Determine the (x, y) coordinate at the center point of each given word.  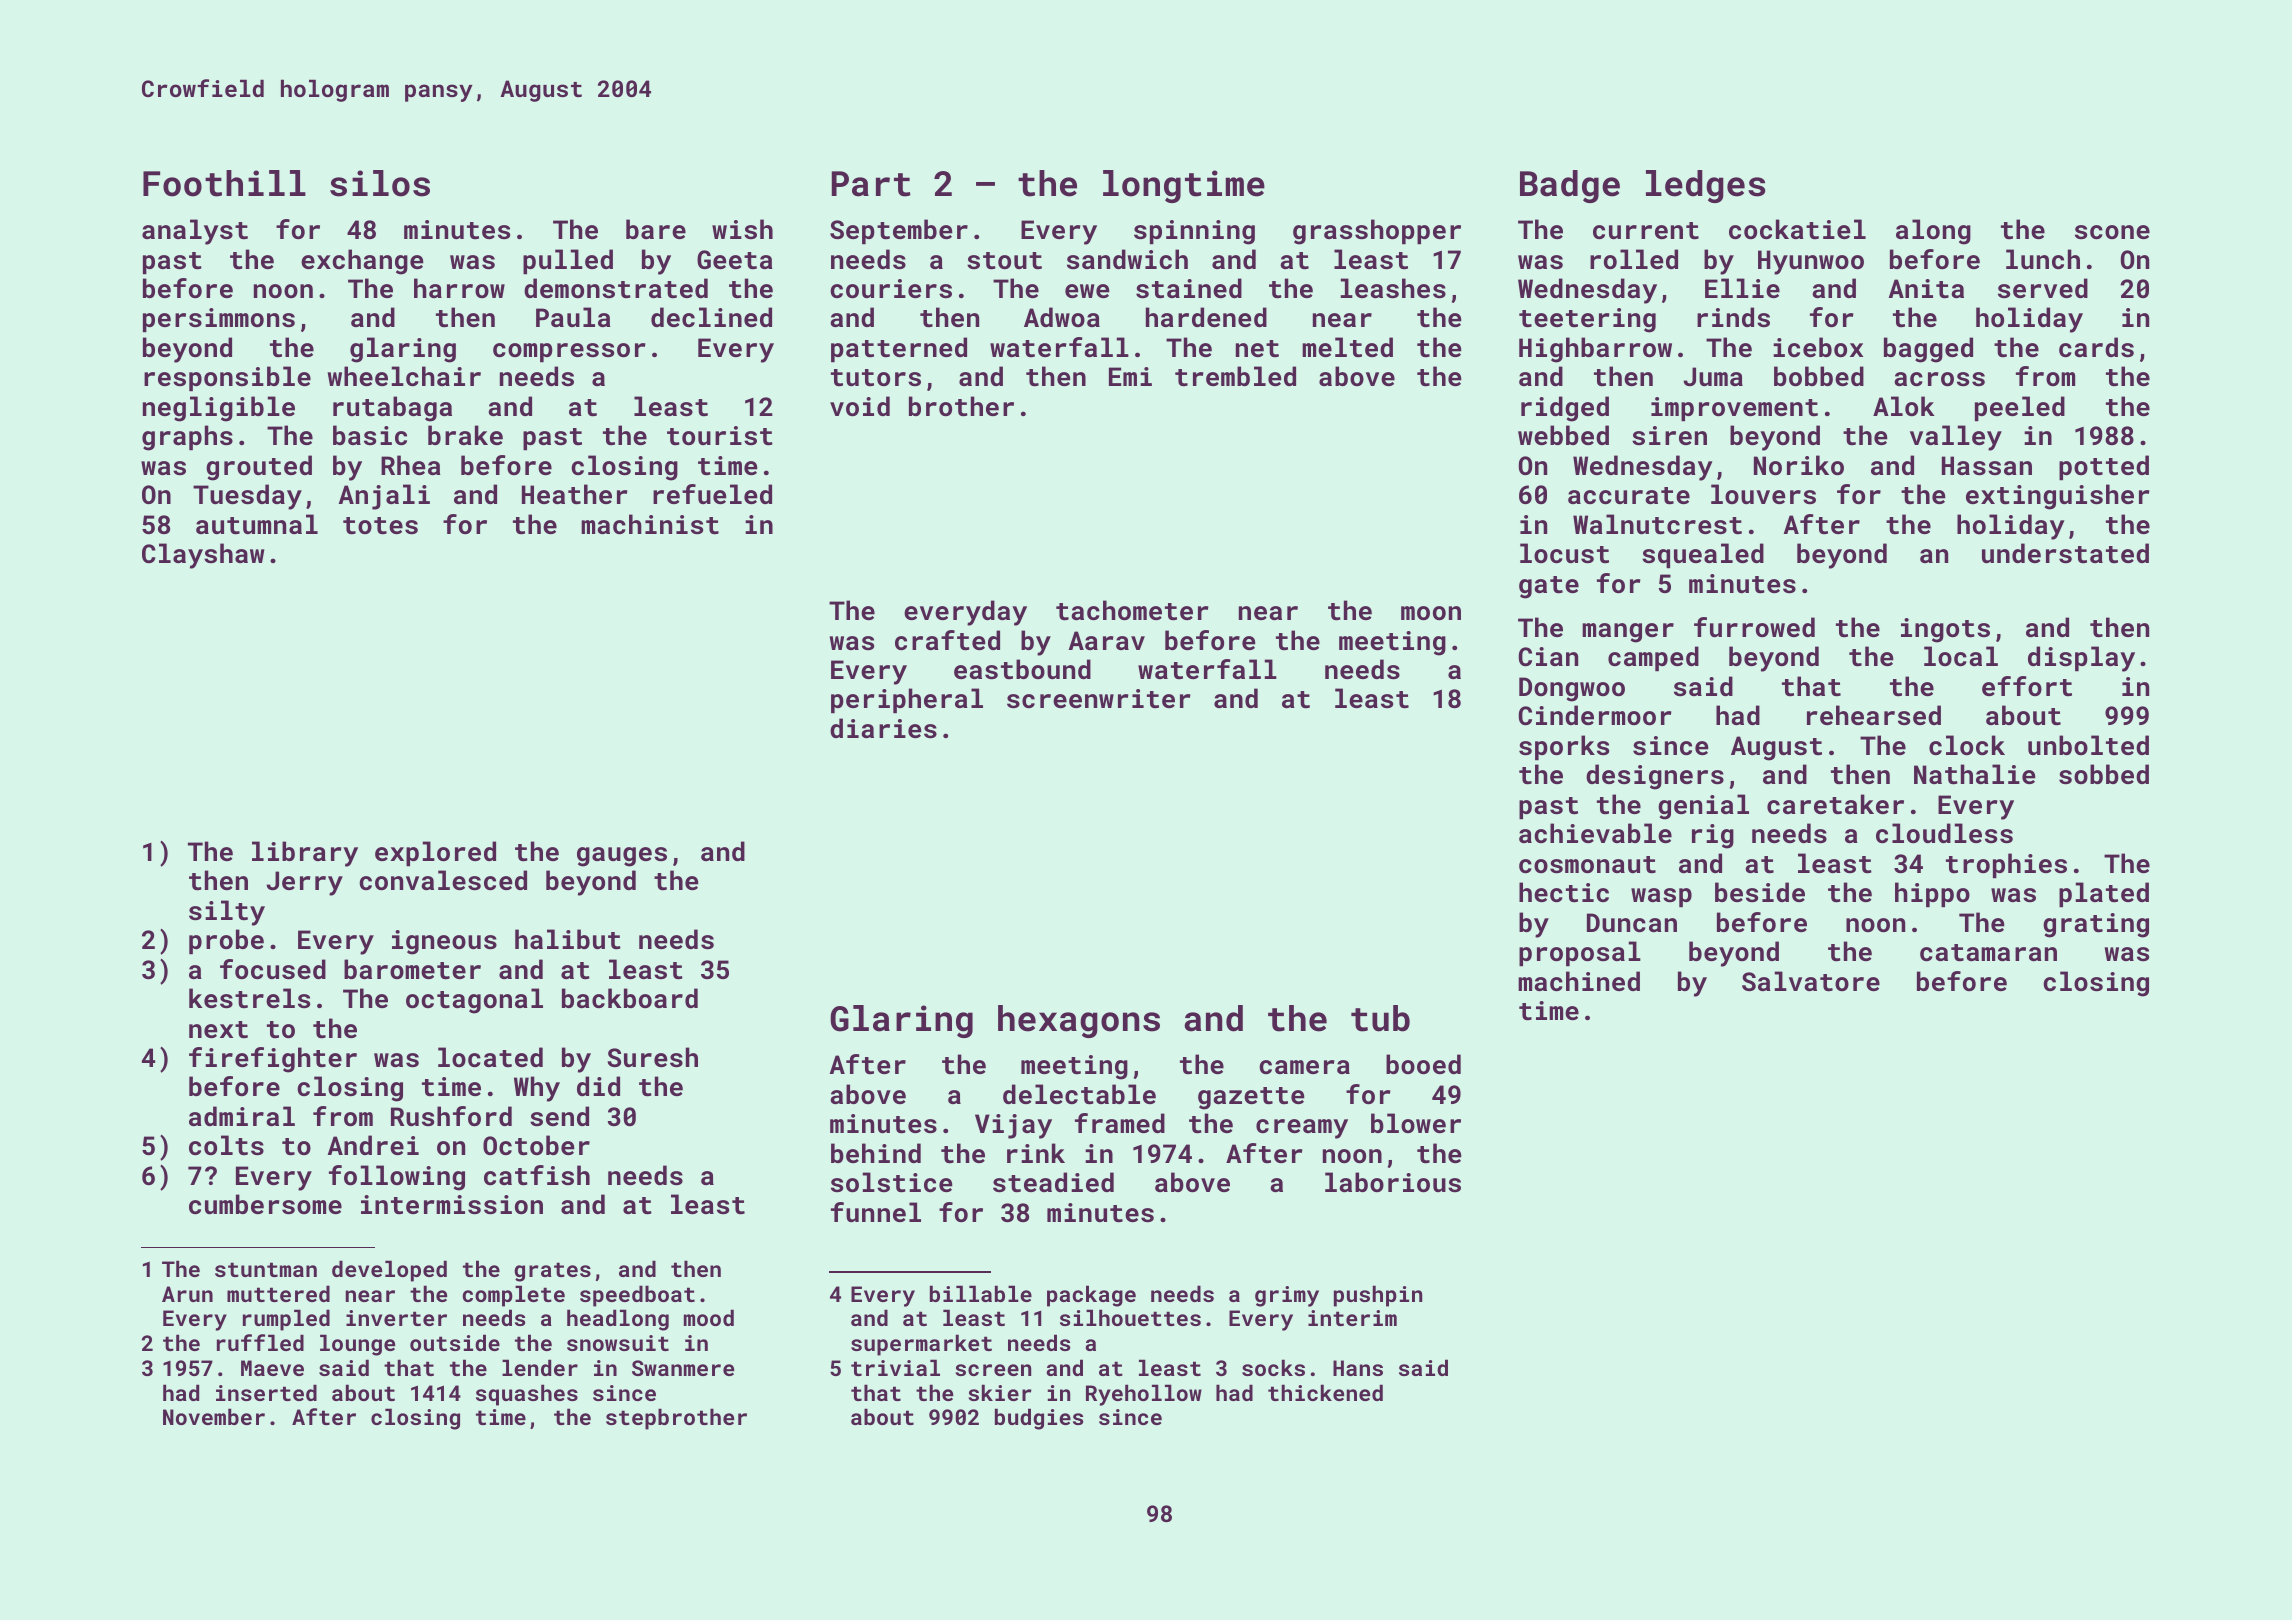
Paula (573, 317)
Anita (1926, 289)
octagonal (474, 1001)
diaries (883, 728)
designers (1655, 777)
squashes (527, 1395)
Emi (1130, 376)
